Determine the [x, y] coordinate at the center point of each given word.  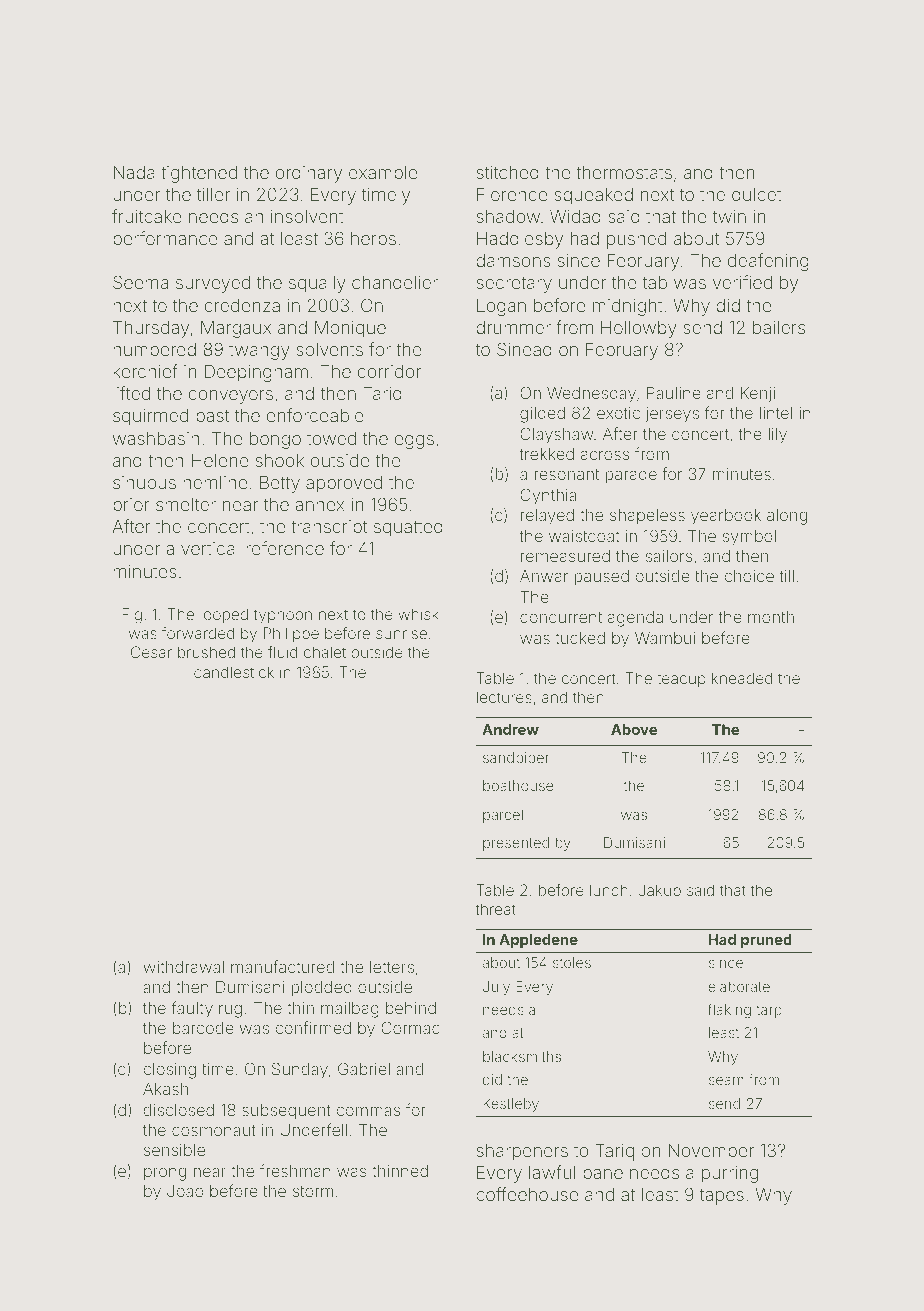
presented [516, 844]
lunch [609, 890]
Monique [350, 329]
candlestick [234, 672]
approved [344, 484]
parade [631, 475]
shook [280, 460]
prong [165, 1174]
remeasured [565, 556]
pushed [636, 240]
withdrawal [183, 967]
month [771, 617]
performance [165, 240]
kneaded [742, 678]
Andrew [510, 729]
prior [131, 506]
